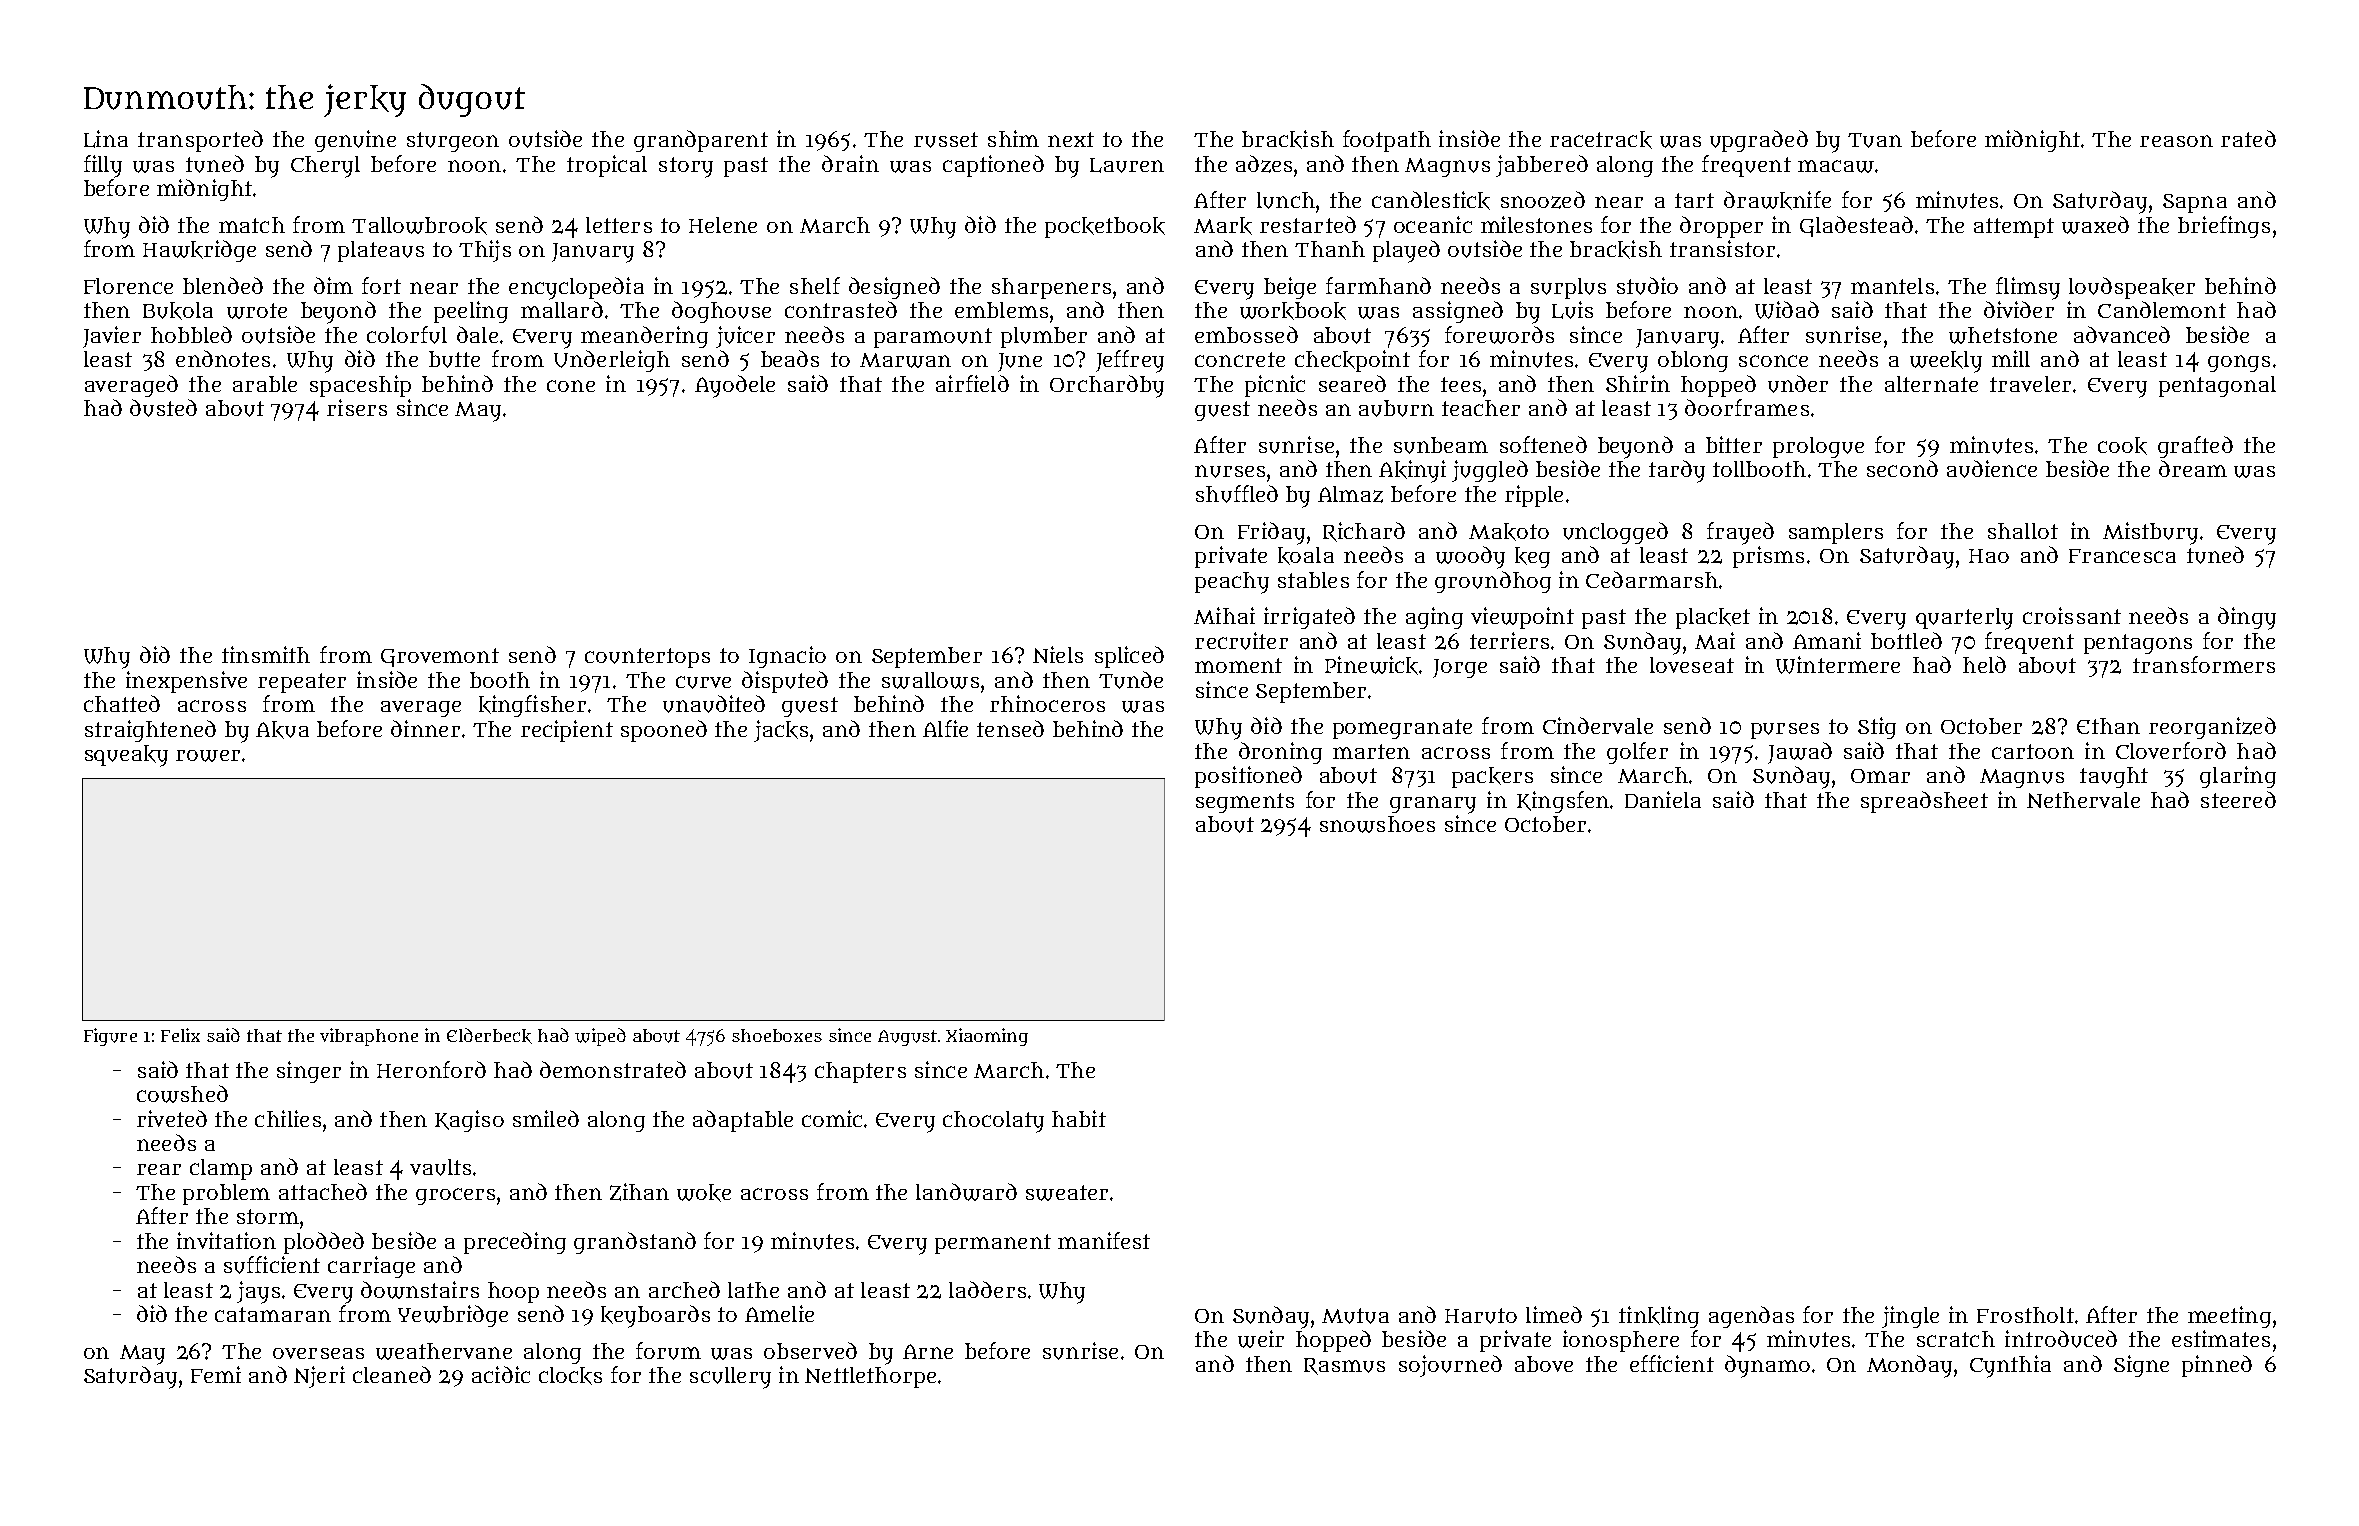  I want to click on Lina, so click(106, 139).
